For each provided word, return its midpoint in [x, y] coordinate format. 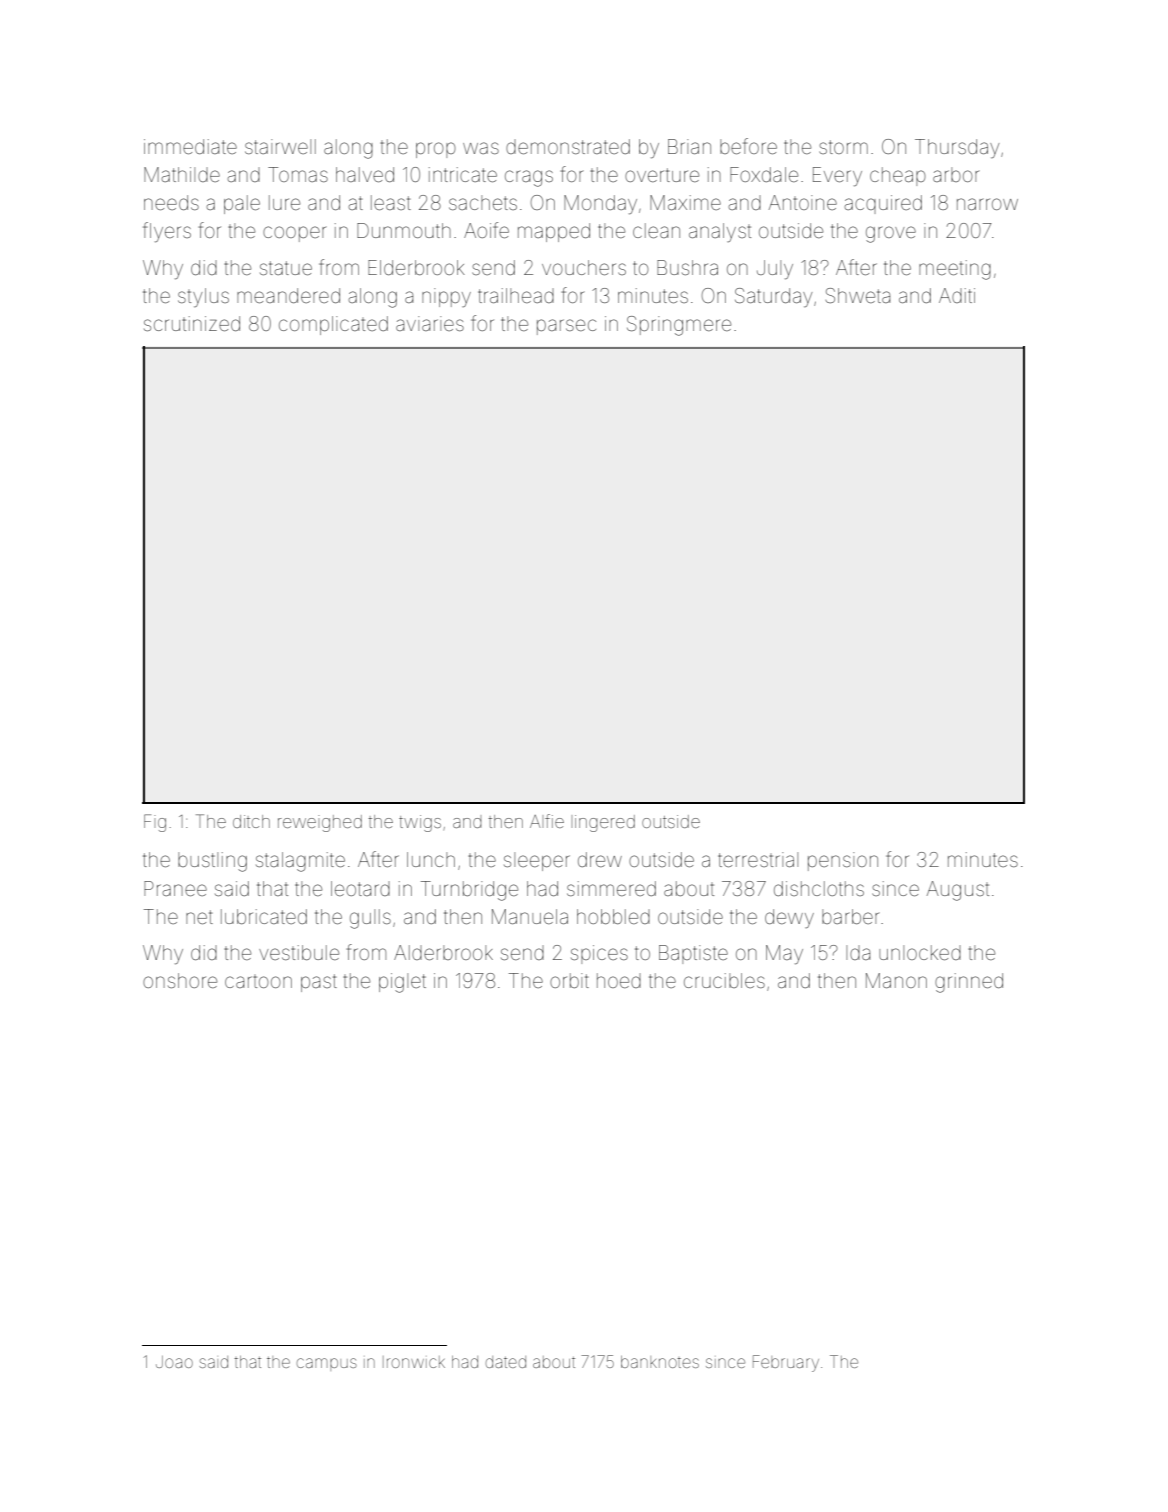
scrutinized [192, 323]
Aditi [957, 295]
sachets [483, 202]
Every [837, 177]
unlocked [920, 952]
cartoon [258, 981]
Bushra [687, 267]
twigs [420, 823]
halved [365, 174]
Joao [174, 1362]
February [786, 1363]
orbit [569, 980]
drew [600, 859]
